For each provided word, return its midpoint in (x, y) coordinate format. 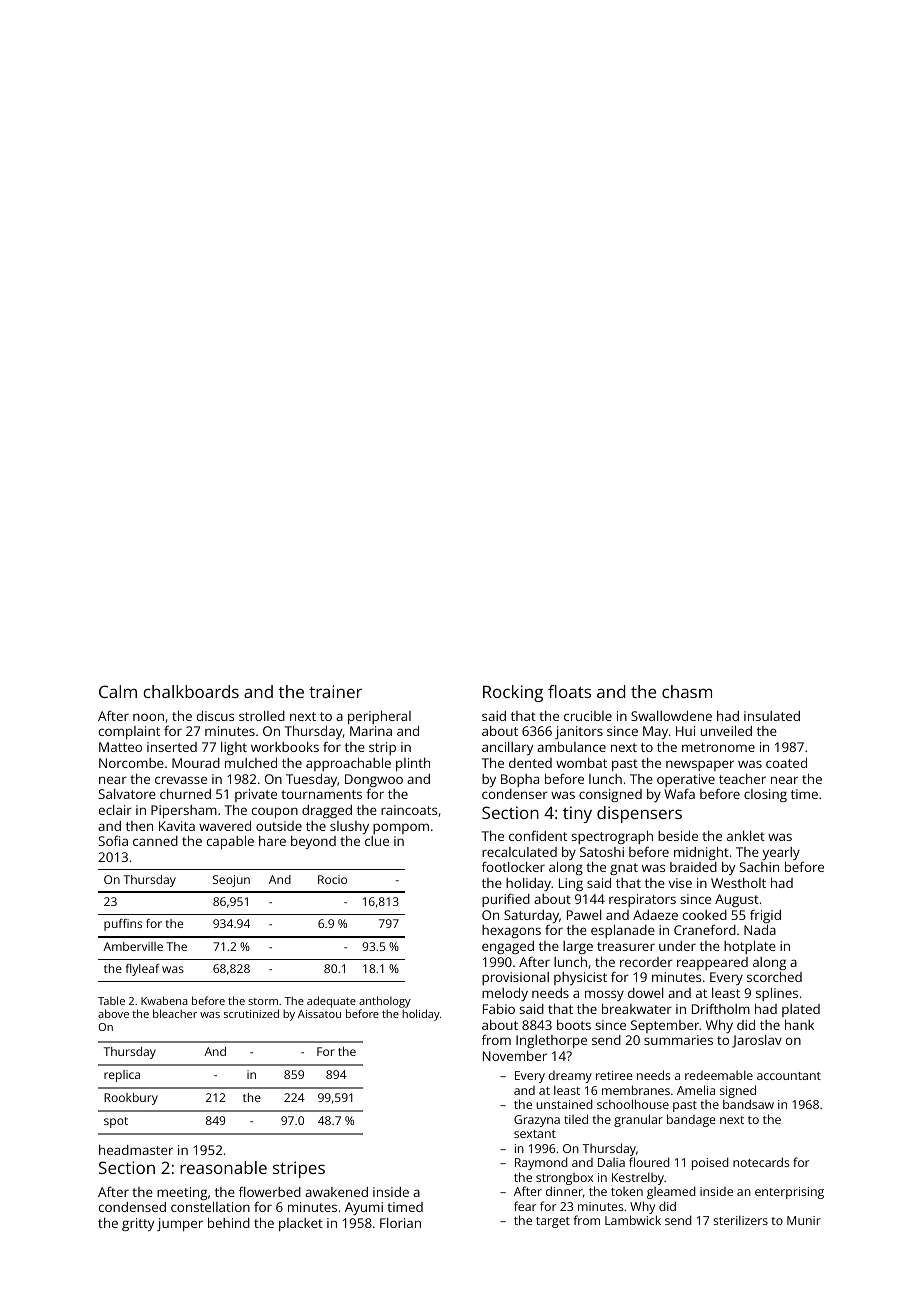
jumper (180, 1224)
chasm (687, 691)
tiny (577, 814)
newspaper (700, 765)
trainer (335, 691)
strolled (262, 716)
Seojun (231, 881)
